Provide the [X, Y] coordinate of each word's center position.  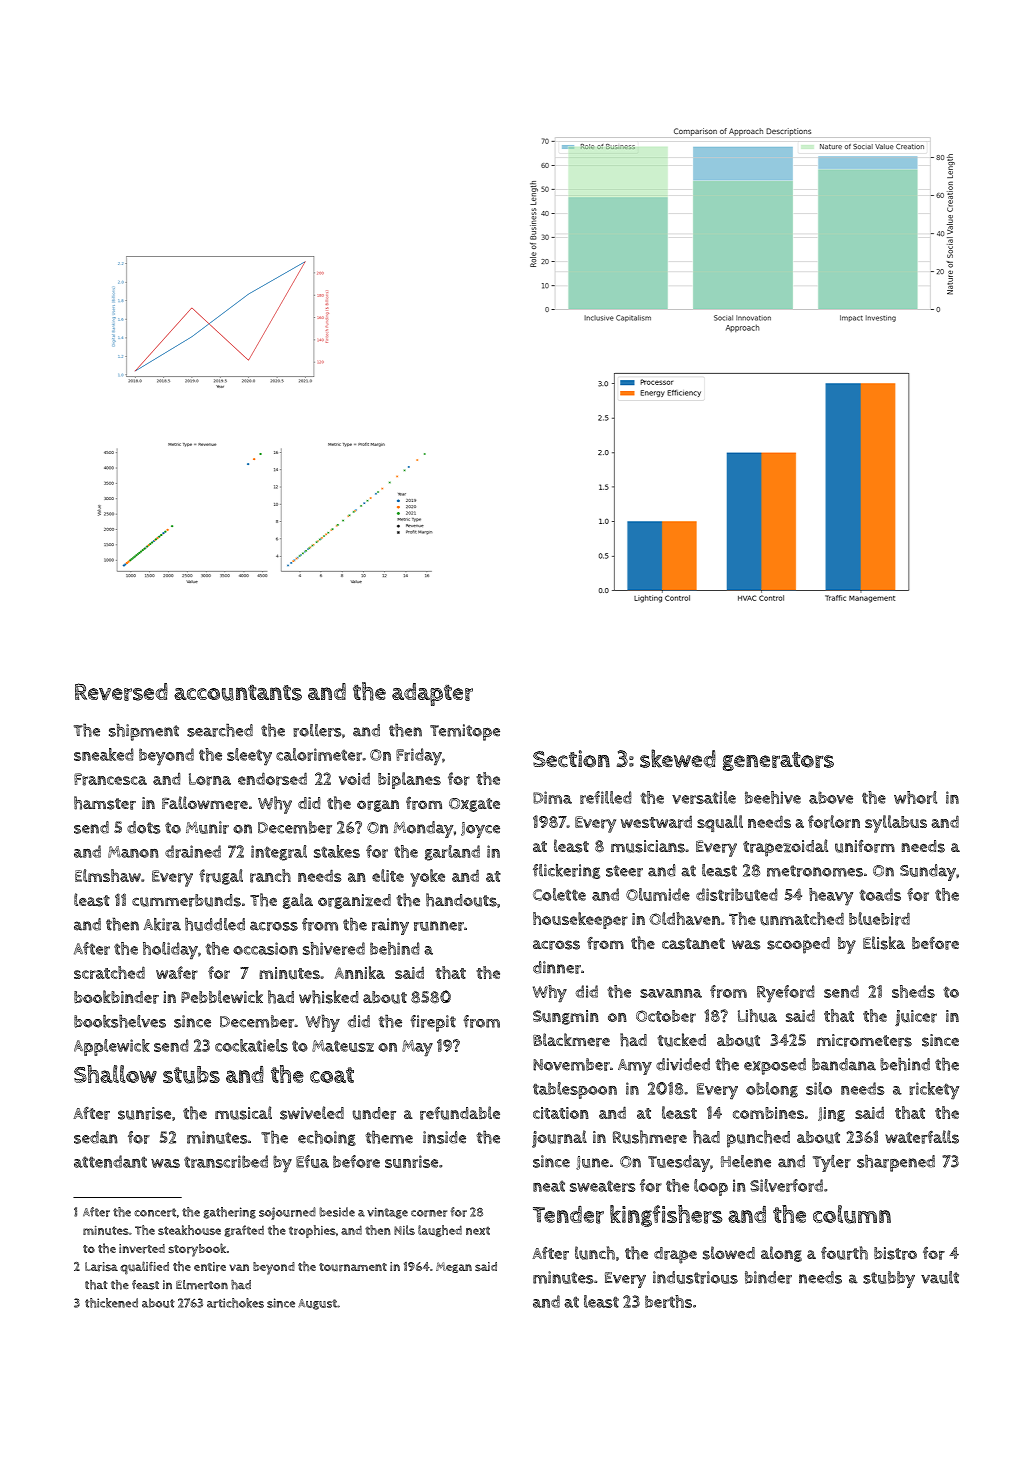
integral [279, 853]
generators [778, 761]
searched [220, 730]
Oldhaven [684, 918]
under [374, 1113]
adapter [432, 694]
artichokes [235, 1303]
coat [332, 1075]
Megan [454, 1267]
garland [452, 853]
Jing [831, 1114]
